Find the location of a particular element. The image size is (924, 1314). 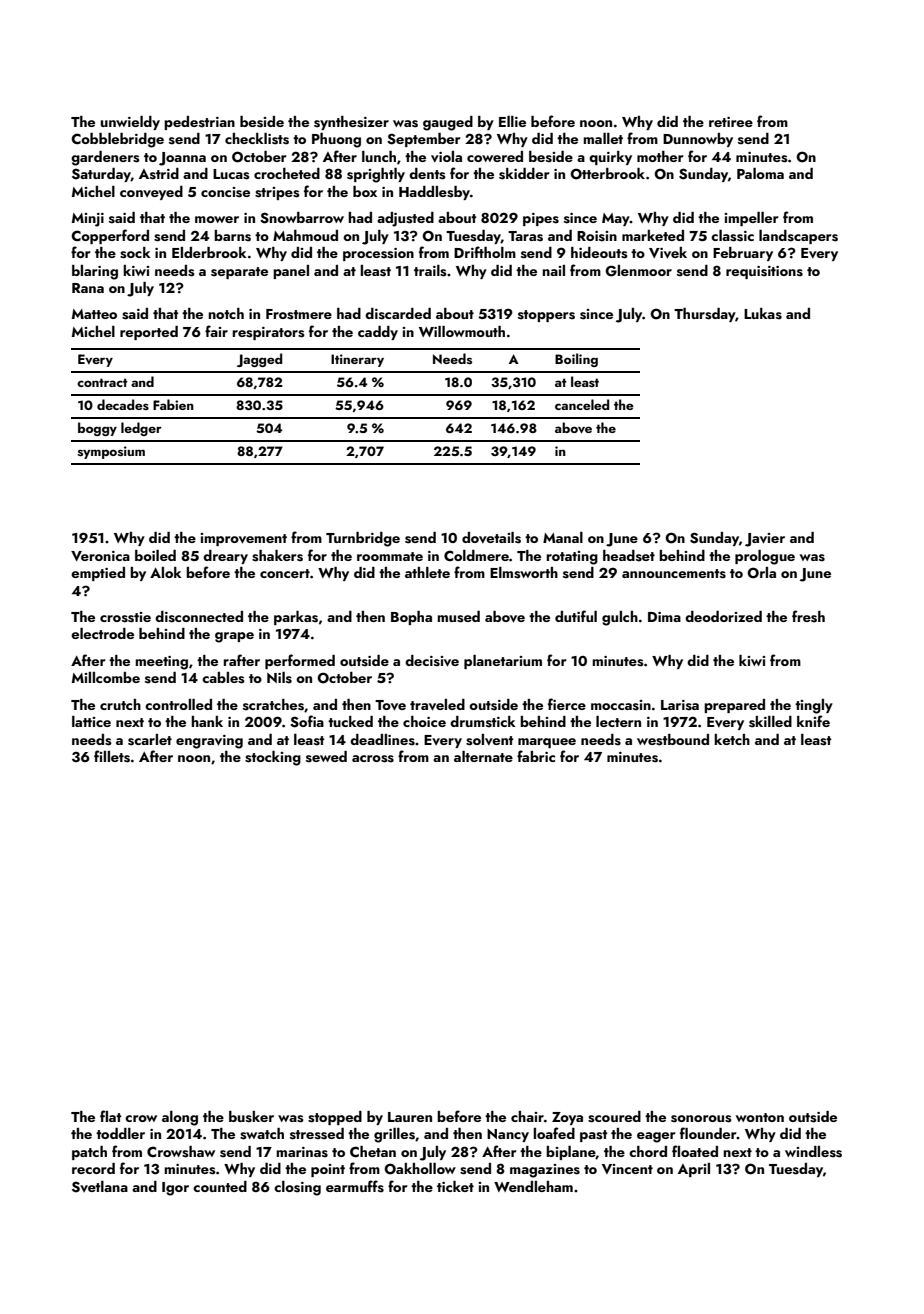

across is located at coordinates (373, 759).
